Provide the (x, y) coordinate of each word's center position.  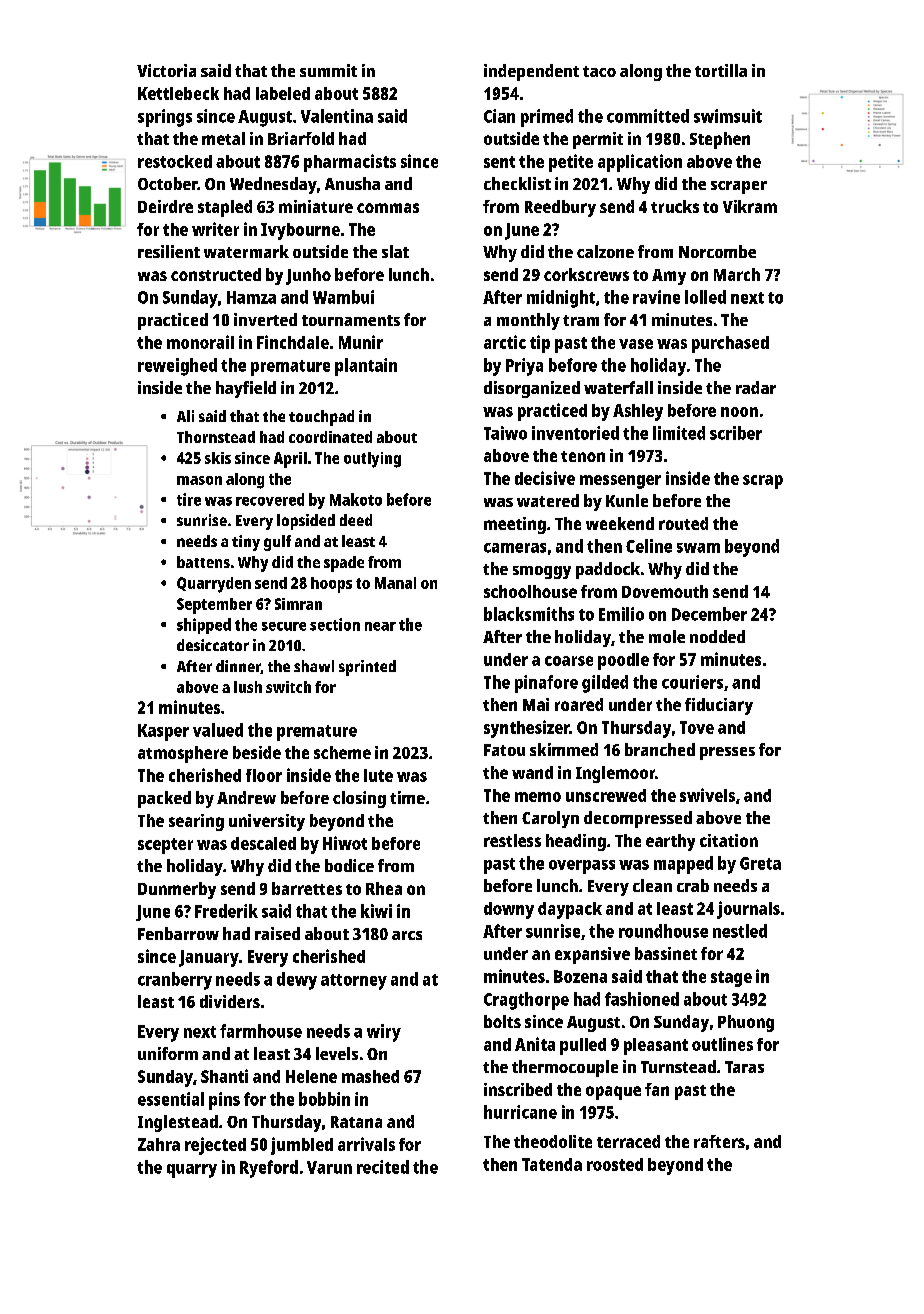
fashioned (642, 999)
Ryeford (269, 1169)
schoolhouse (530, 591)
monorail (200, 342)
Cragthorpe (526, 1001)
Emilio (621, 614)
